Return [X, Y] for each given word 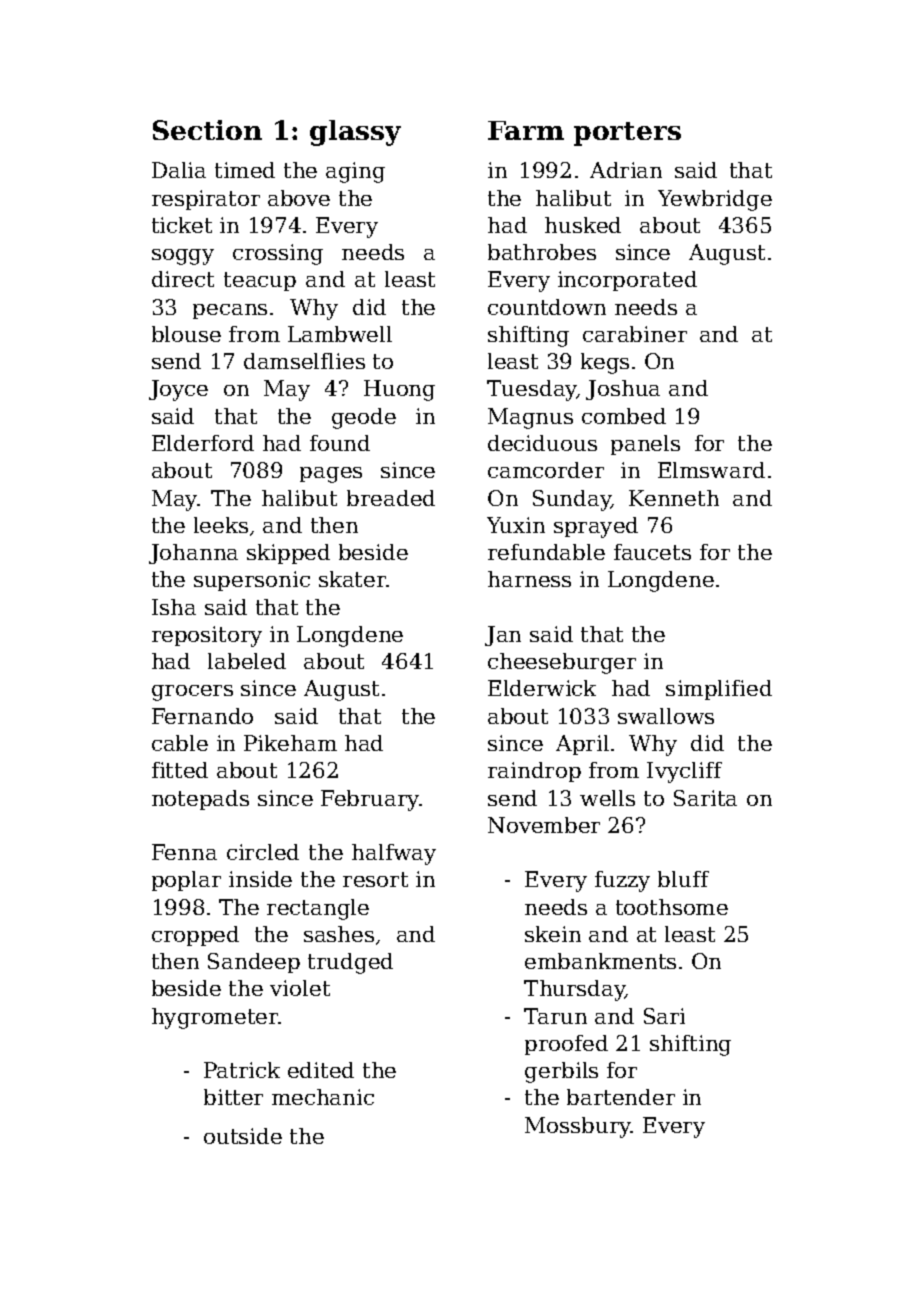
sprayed [596, 527]
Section [207, 130]
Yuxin [516, 525]
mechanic [323, 1097]
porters [627, 134]
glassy [355, 133]
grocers [192, 693]
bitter [233, 1097]
